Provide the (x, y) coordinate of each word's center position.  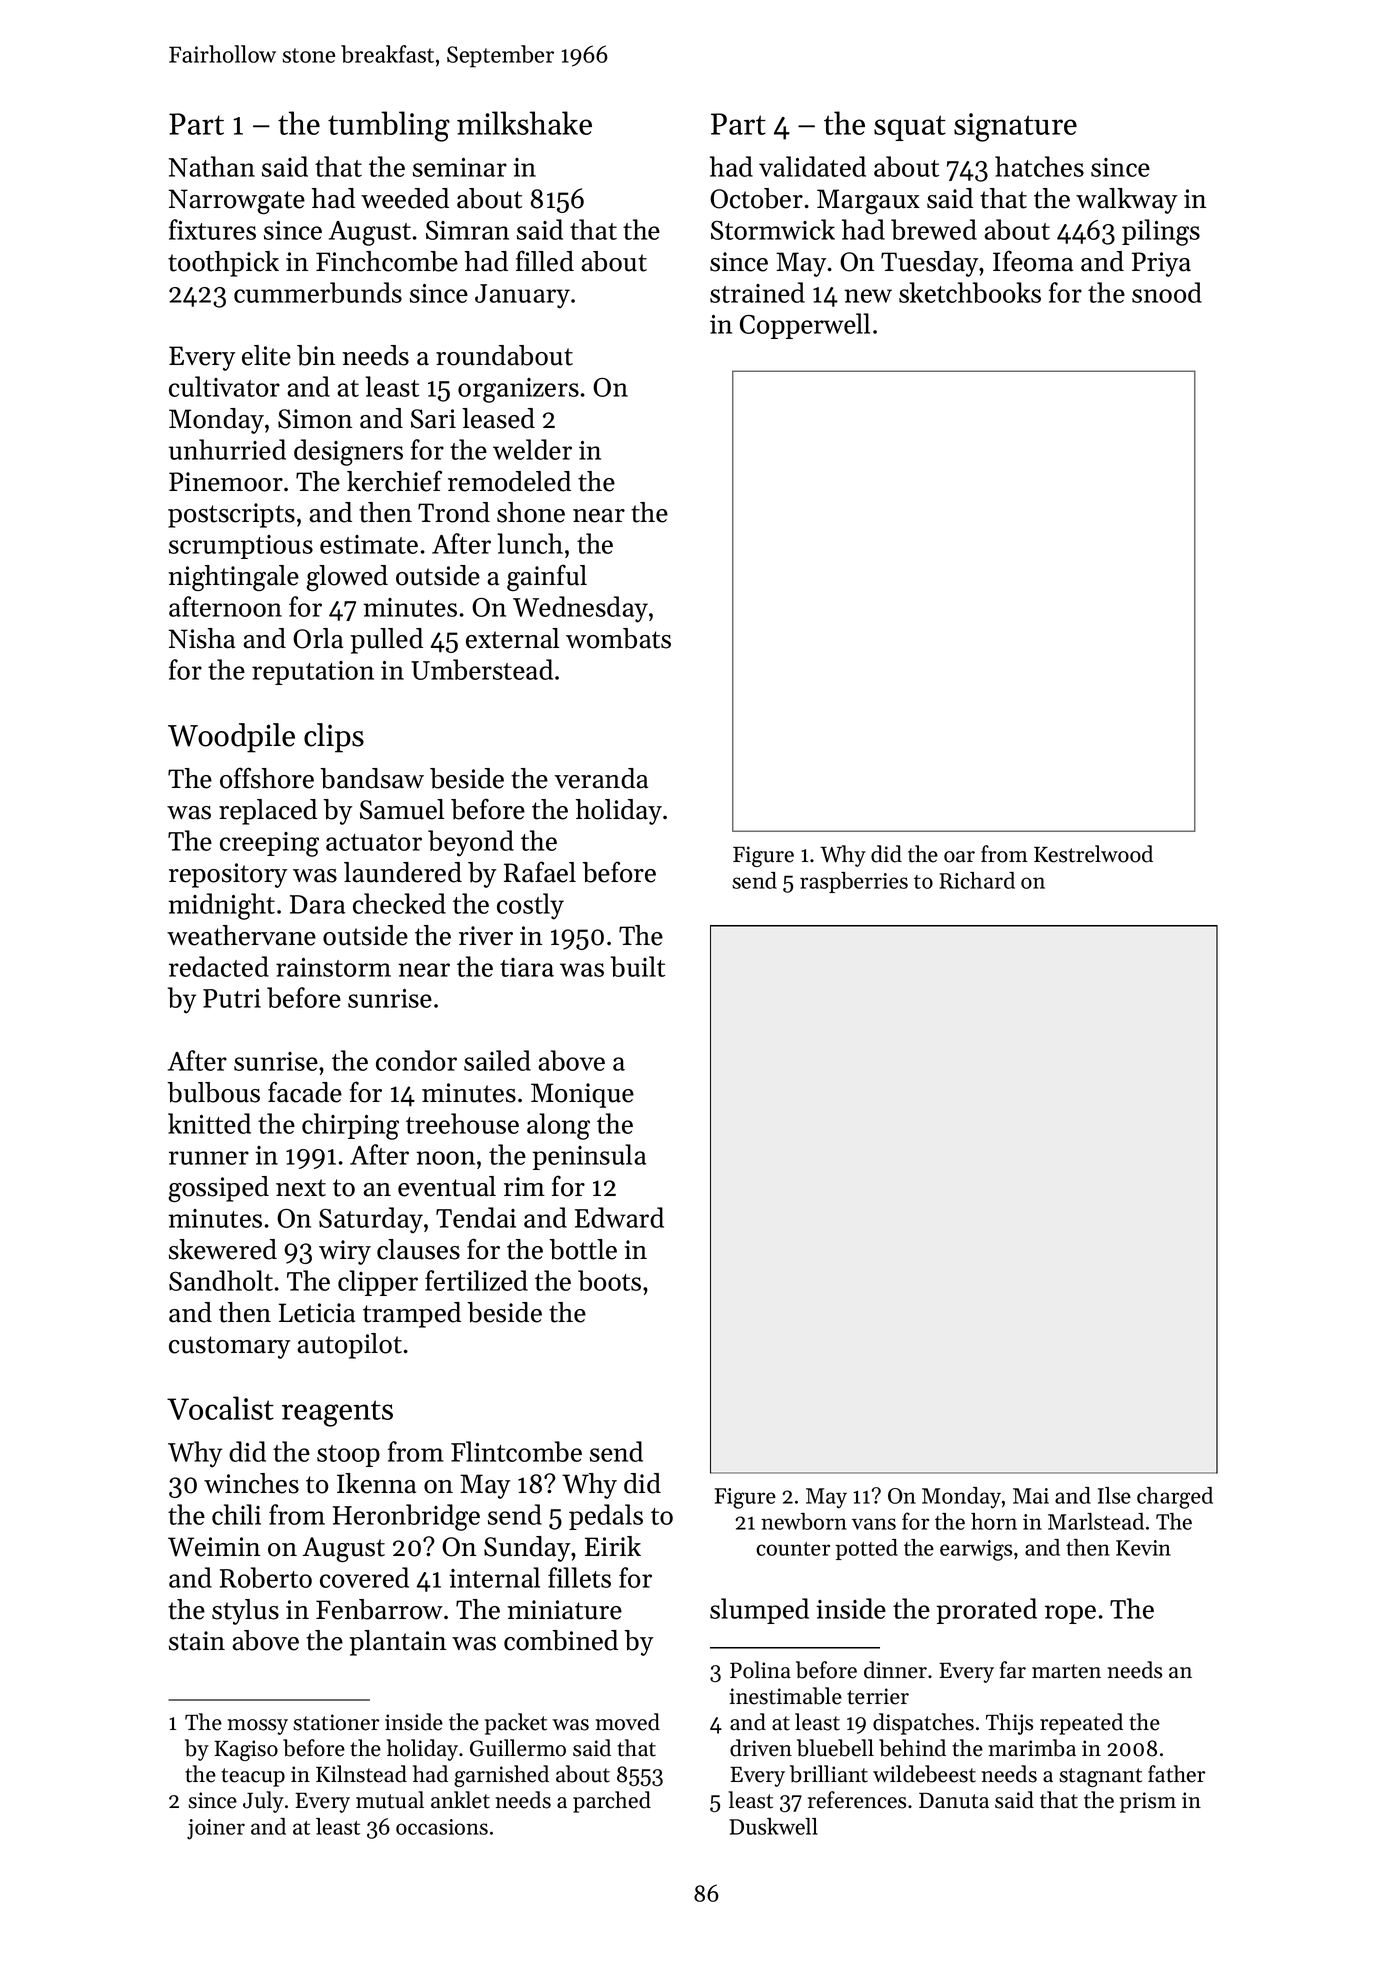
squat (910, 128)
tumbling (389, 126)
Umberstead (482, 669)
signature (1015, 127)
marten (1066, 1671)
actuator (374, 842)
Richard (977, 880)
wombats (618, 638)
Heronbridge (406, 1517)
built (638, 966)
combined (561, 1640)
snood (1167, 292)
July (263, 1802)
